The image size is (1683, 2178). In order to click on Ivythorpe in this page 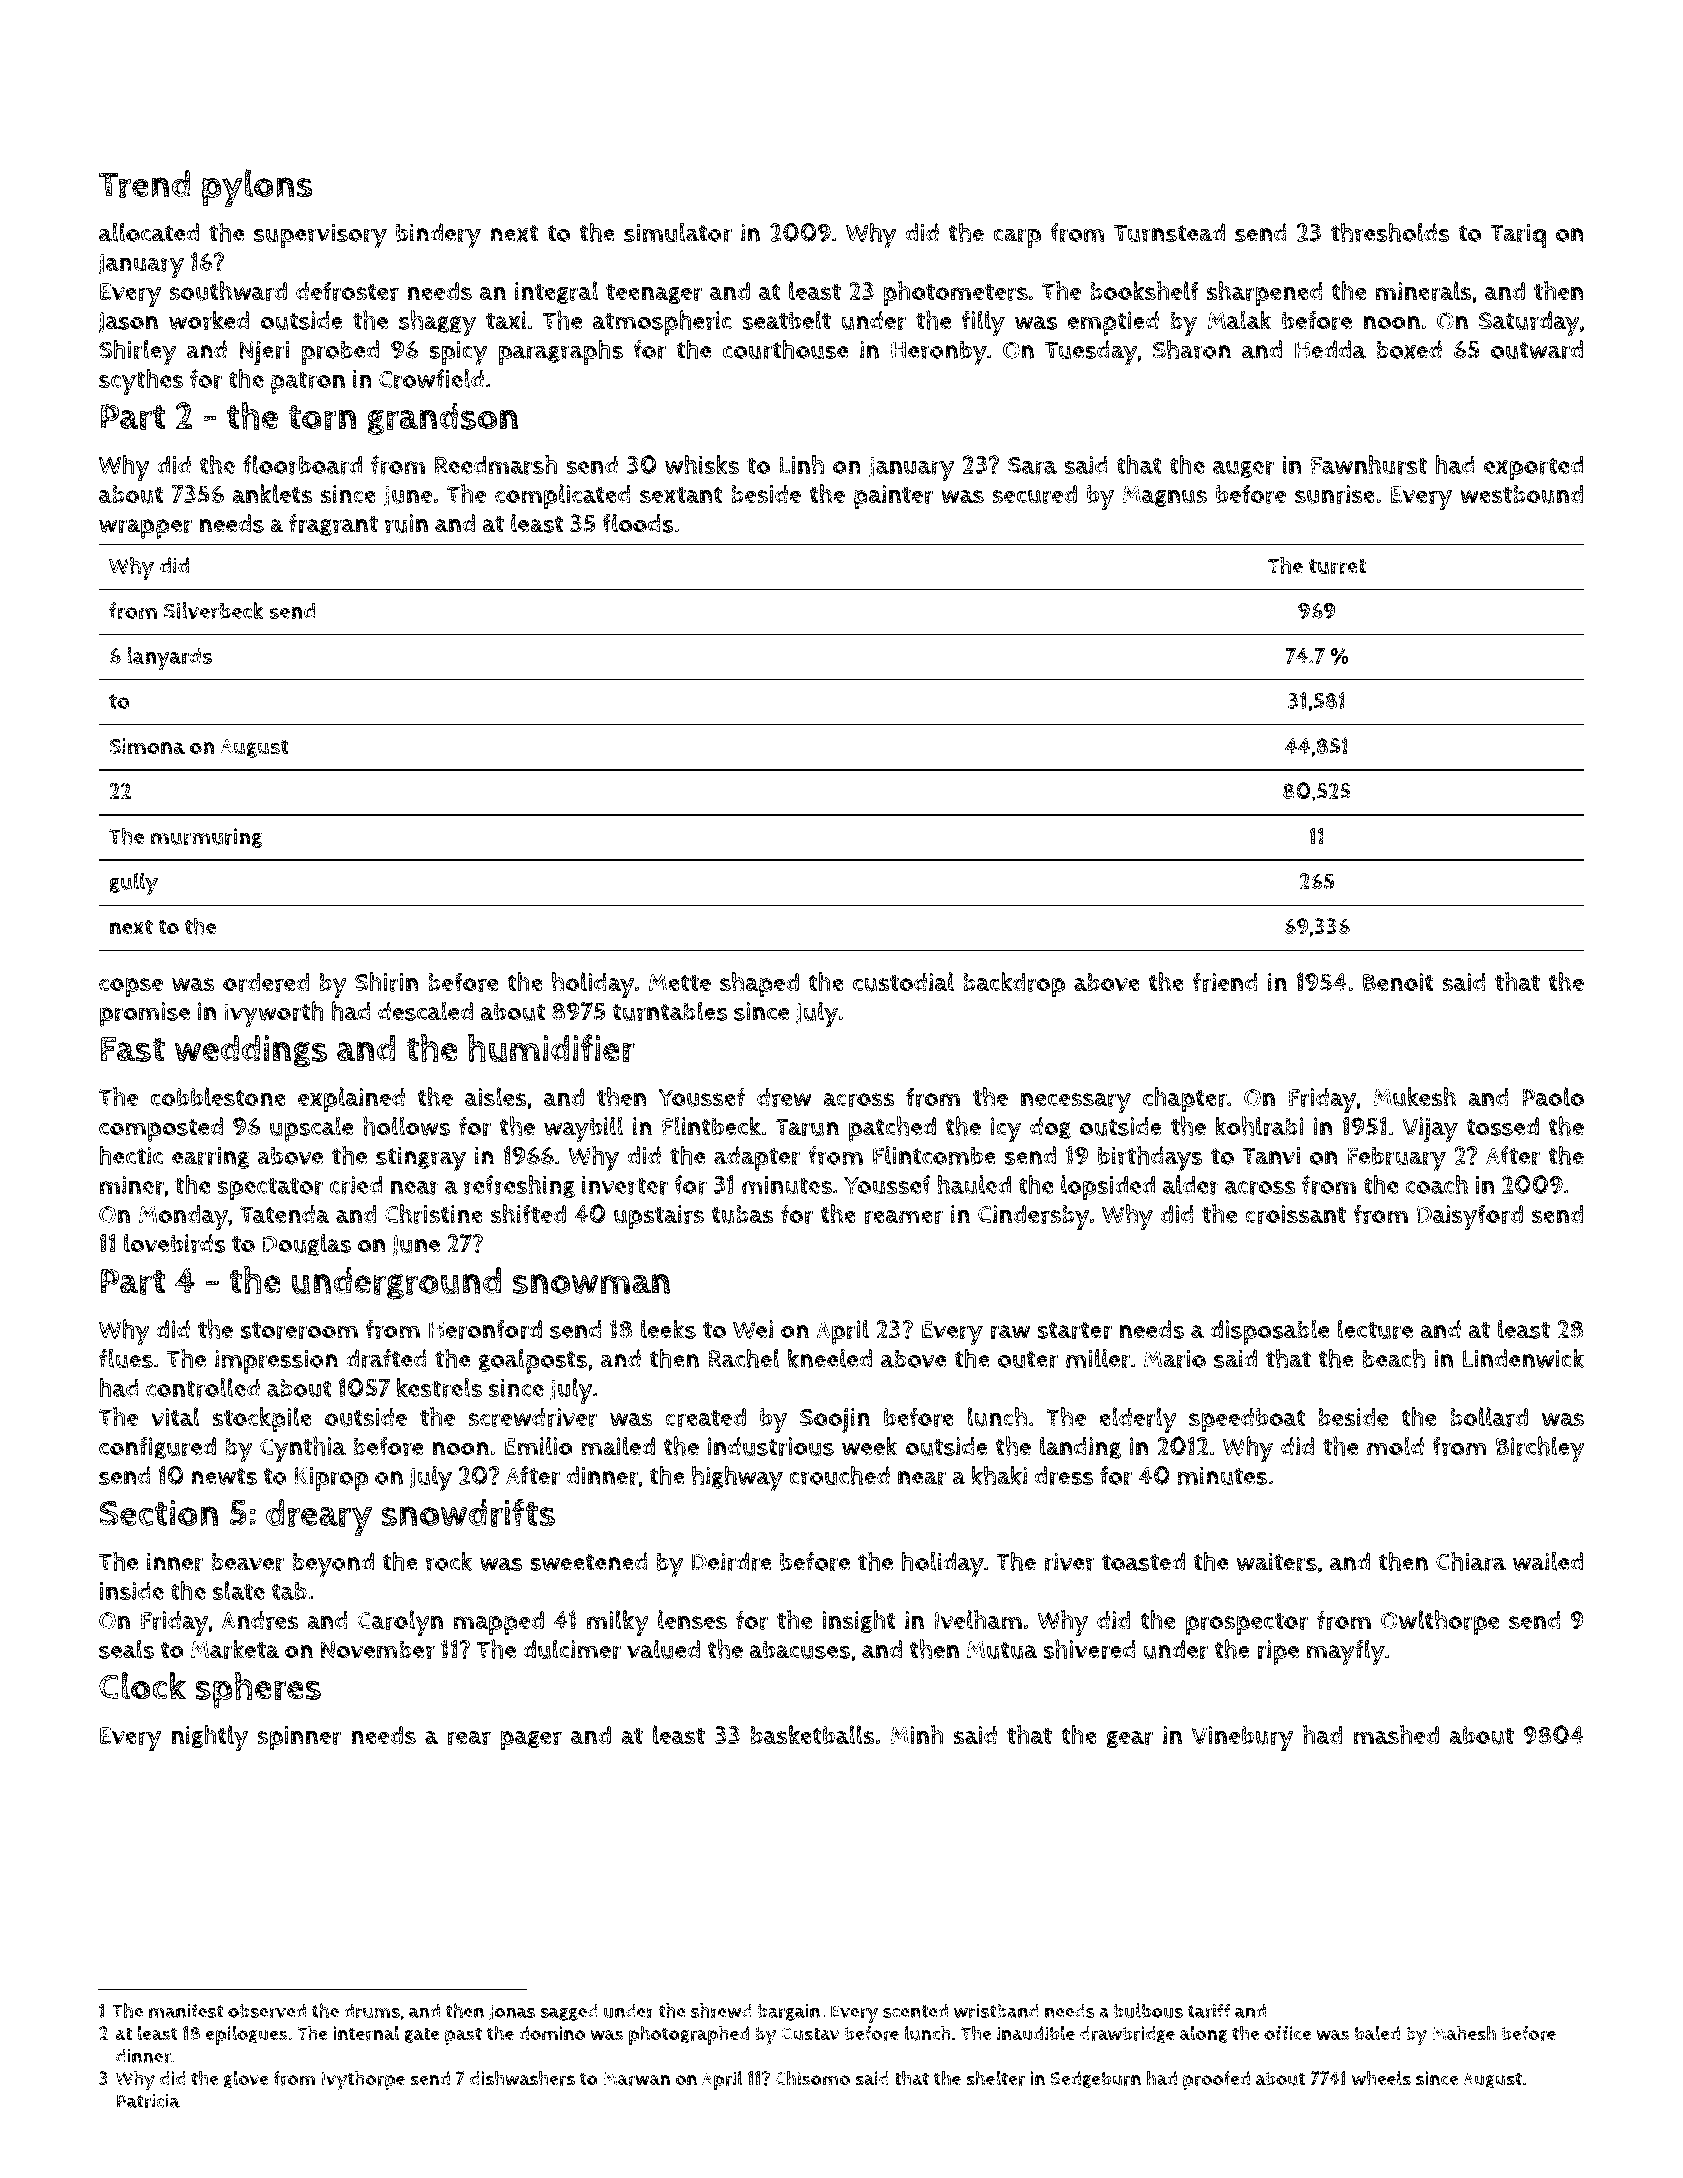, I will do `click(363, 2080)`.
